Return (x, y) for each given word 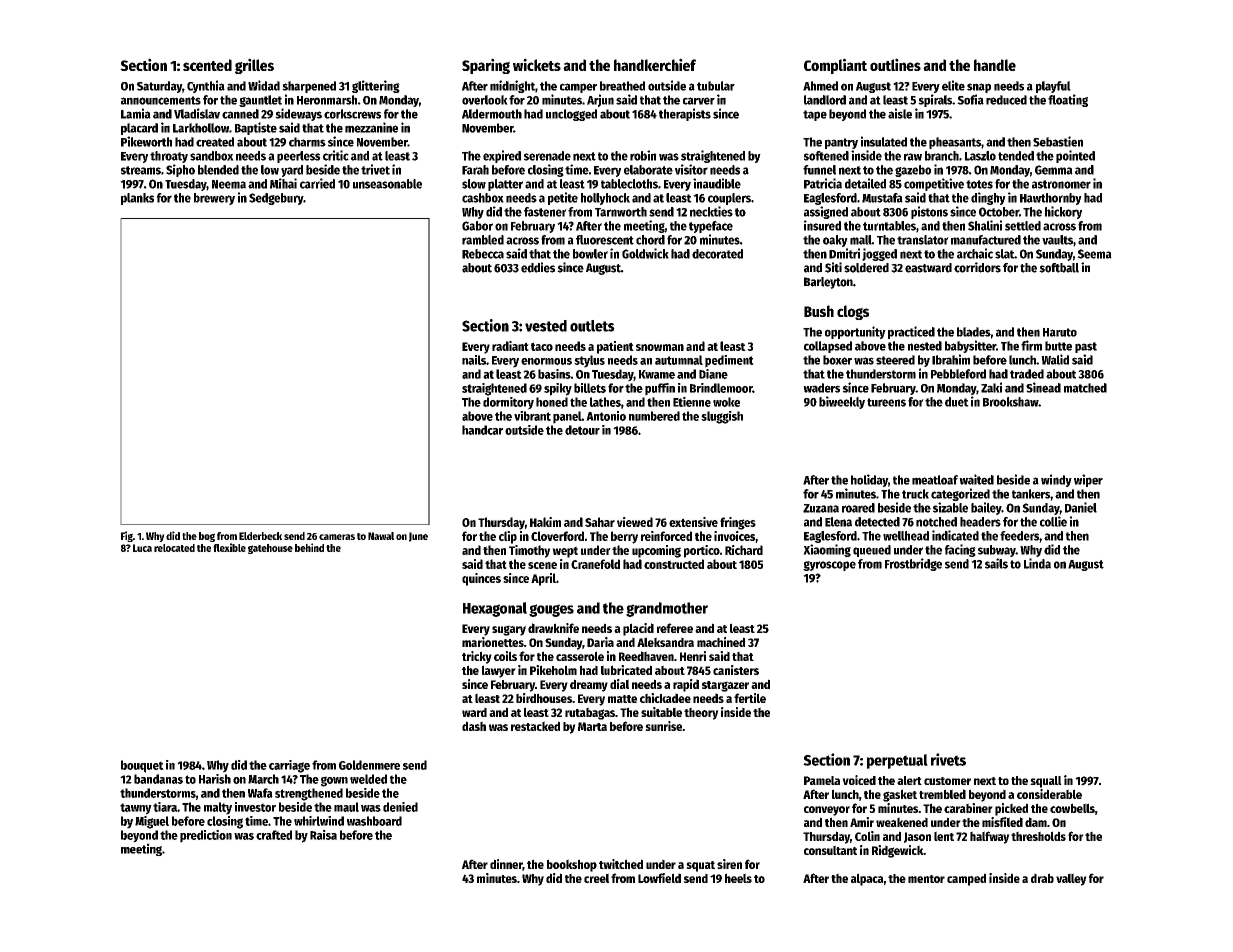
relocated (174, 548)
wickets (537, 64)
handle (995, 65)
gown (334, 781)
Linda (1037, 563)
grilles (254, 66)
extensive (693, 522)
